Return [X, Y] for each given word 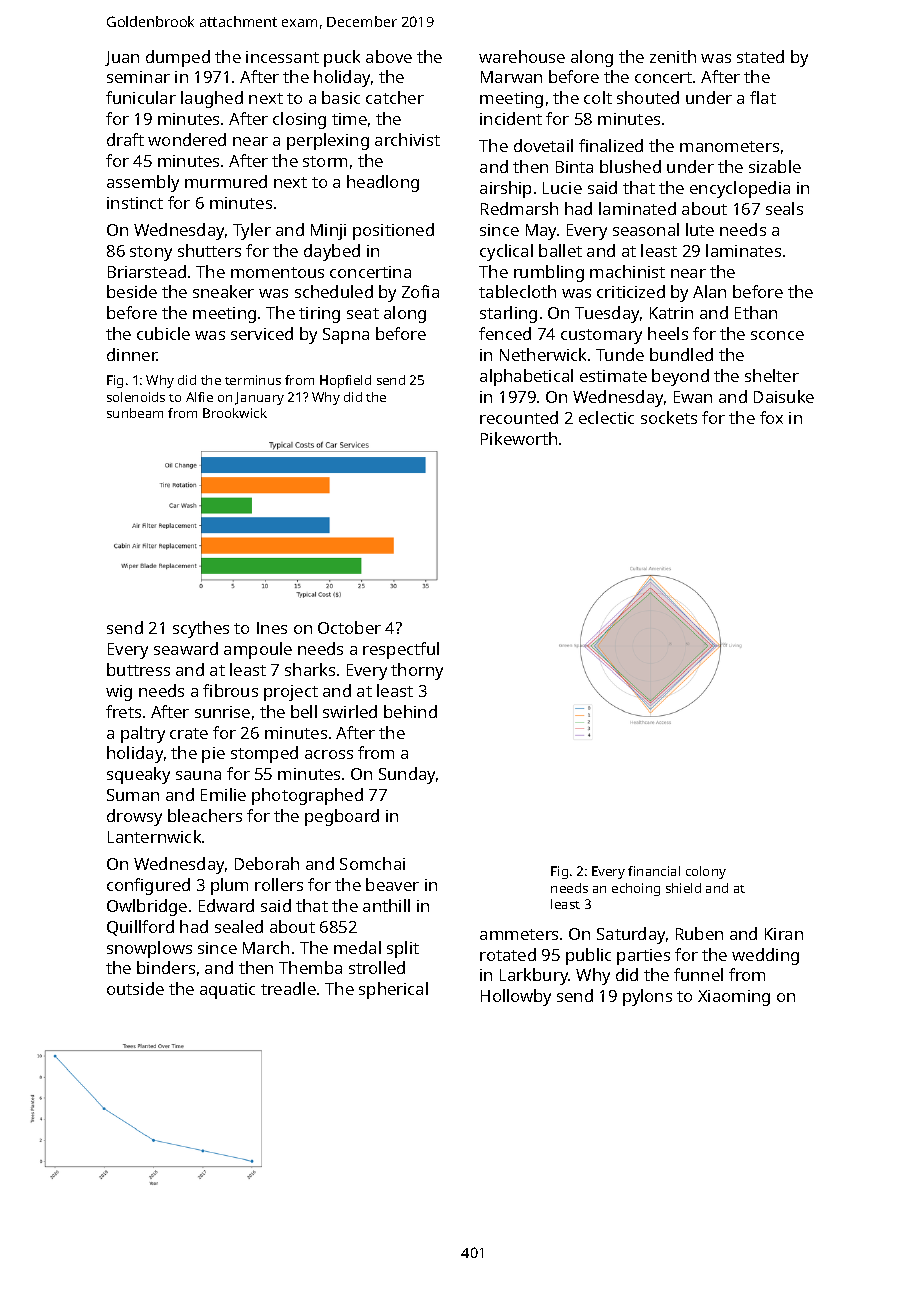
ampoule [258, 650]
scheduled [334, 291]
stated [760, 56]
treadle [288, 988]
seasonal [646, 229]
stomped [264, 754]
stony [151, 253]
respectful [401, 650]
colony [706, 872]
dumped [178, 58]
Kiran [784, 934]
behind [410, 711]
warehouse [522, 56]
